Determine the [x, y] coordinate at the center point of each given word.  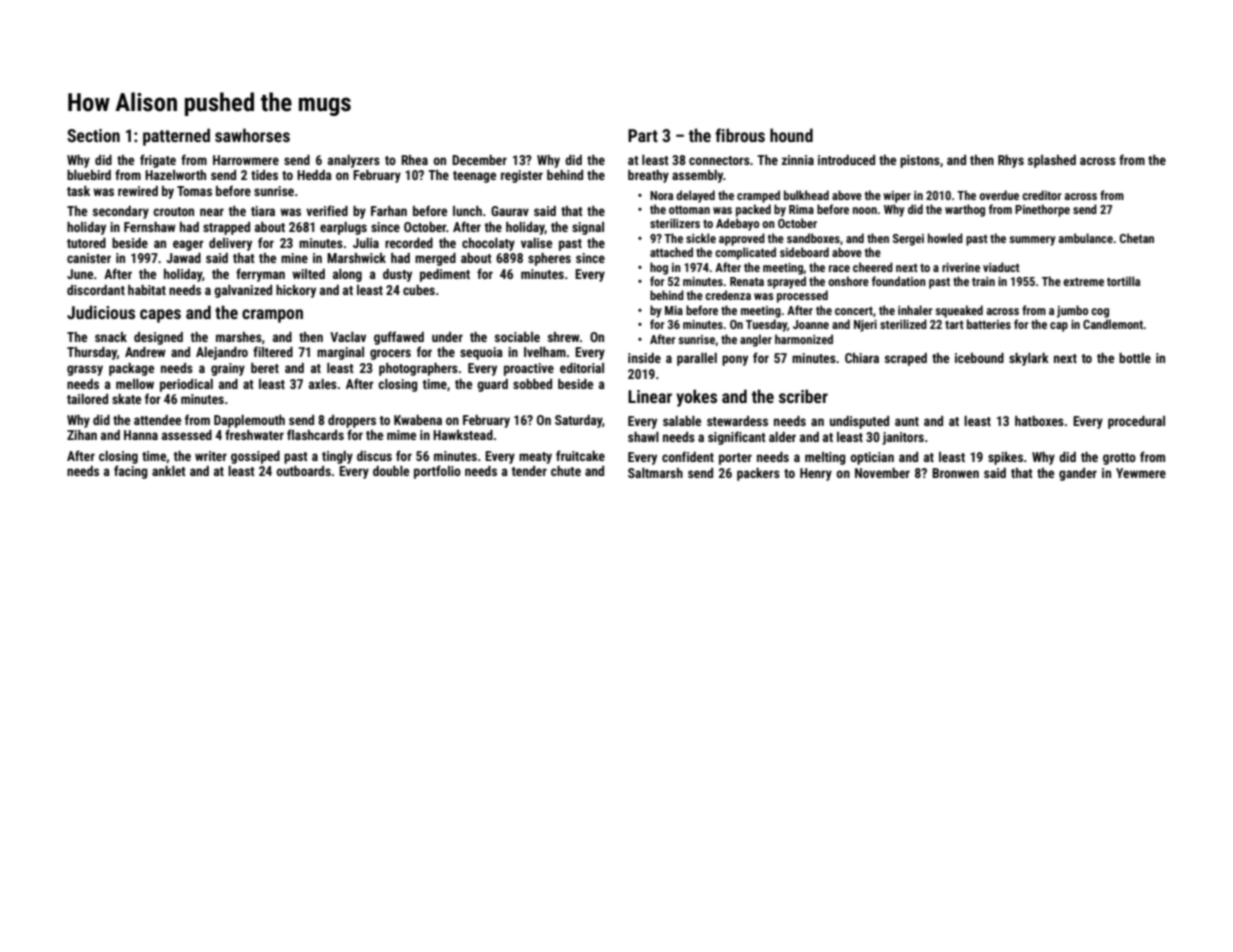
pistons [920, 161]
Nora [661, 195]
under [447, 337]
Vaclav [348, 337]
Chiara [862, 358]
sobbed [532, 384]
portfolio [437, 472]
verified [327, 210]
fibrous [740, 135]
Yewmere [1141, 473]
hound [791, 135]
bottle [1135, 358]
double [391, 471]
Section [93, 135]
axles [323, 384]
